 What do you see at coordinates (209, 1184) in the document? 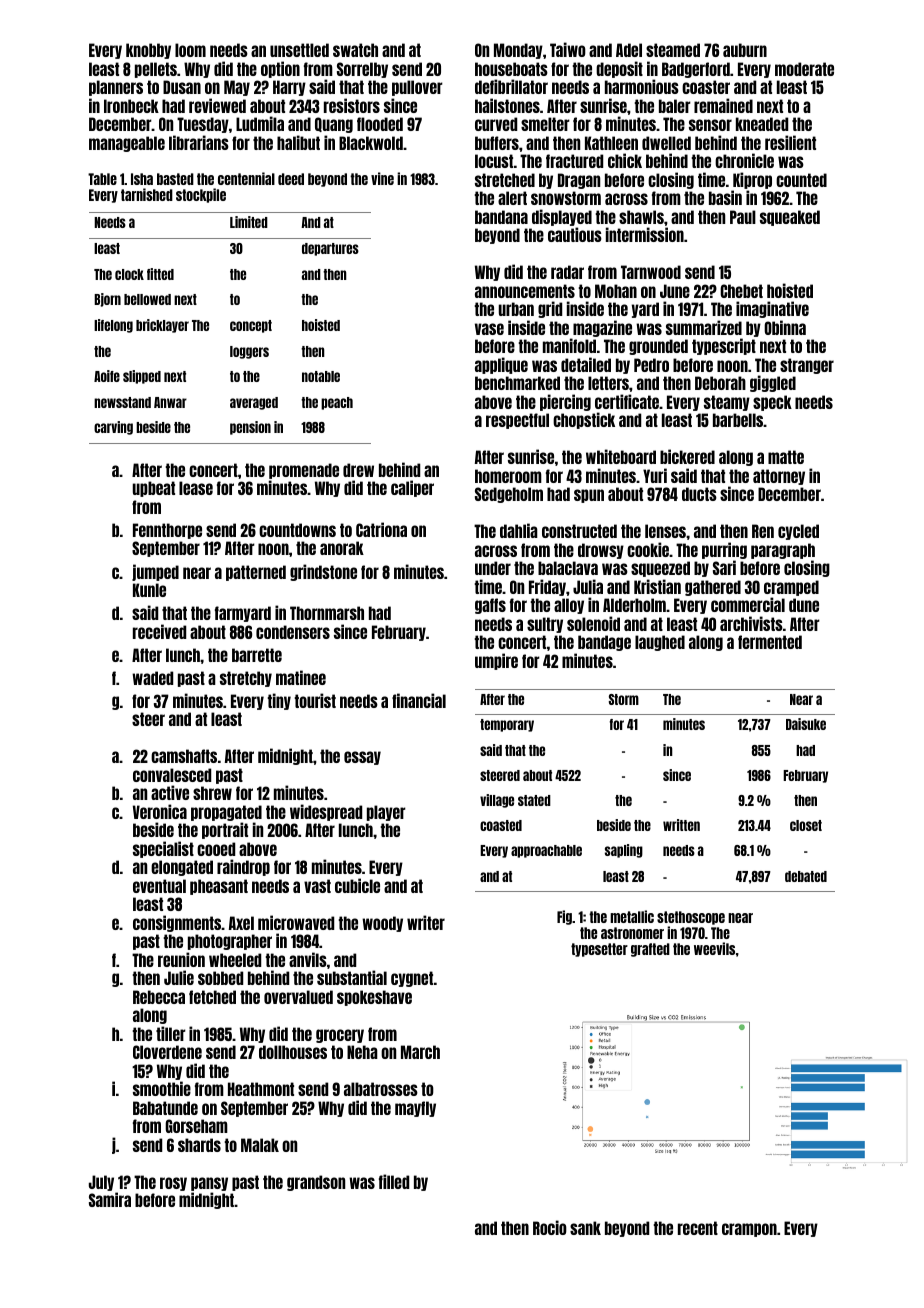
I see `pansy` at bounding box center [209, 1184].
